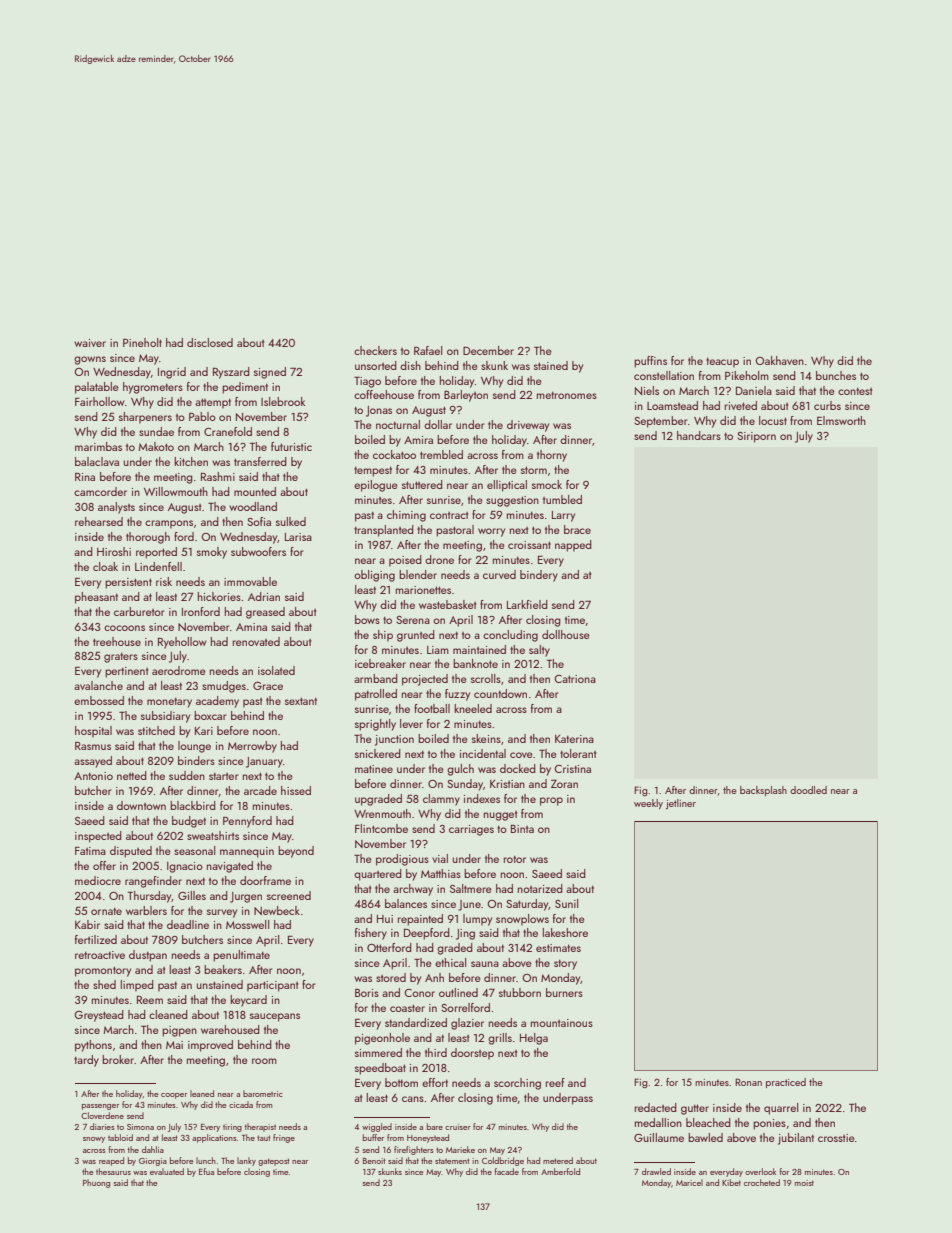 The width and height of the screenshot is (952, 1233). I want to click on crosstie, so click(836, 1138).
